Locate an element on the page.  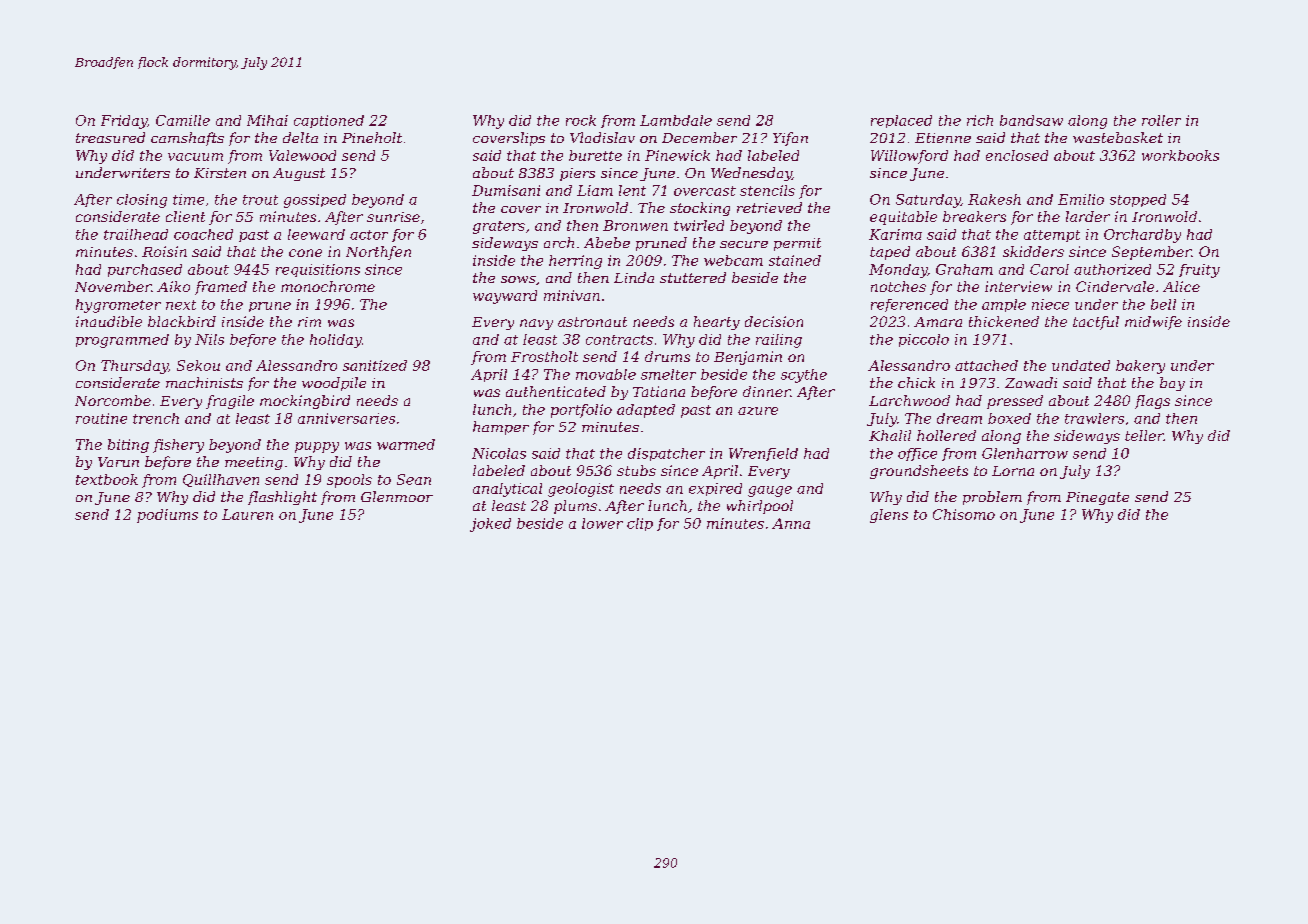
adapted is located at coordinates (646, 411).
